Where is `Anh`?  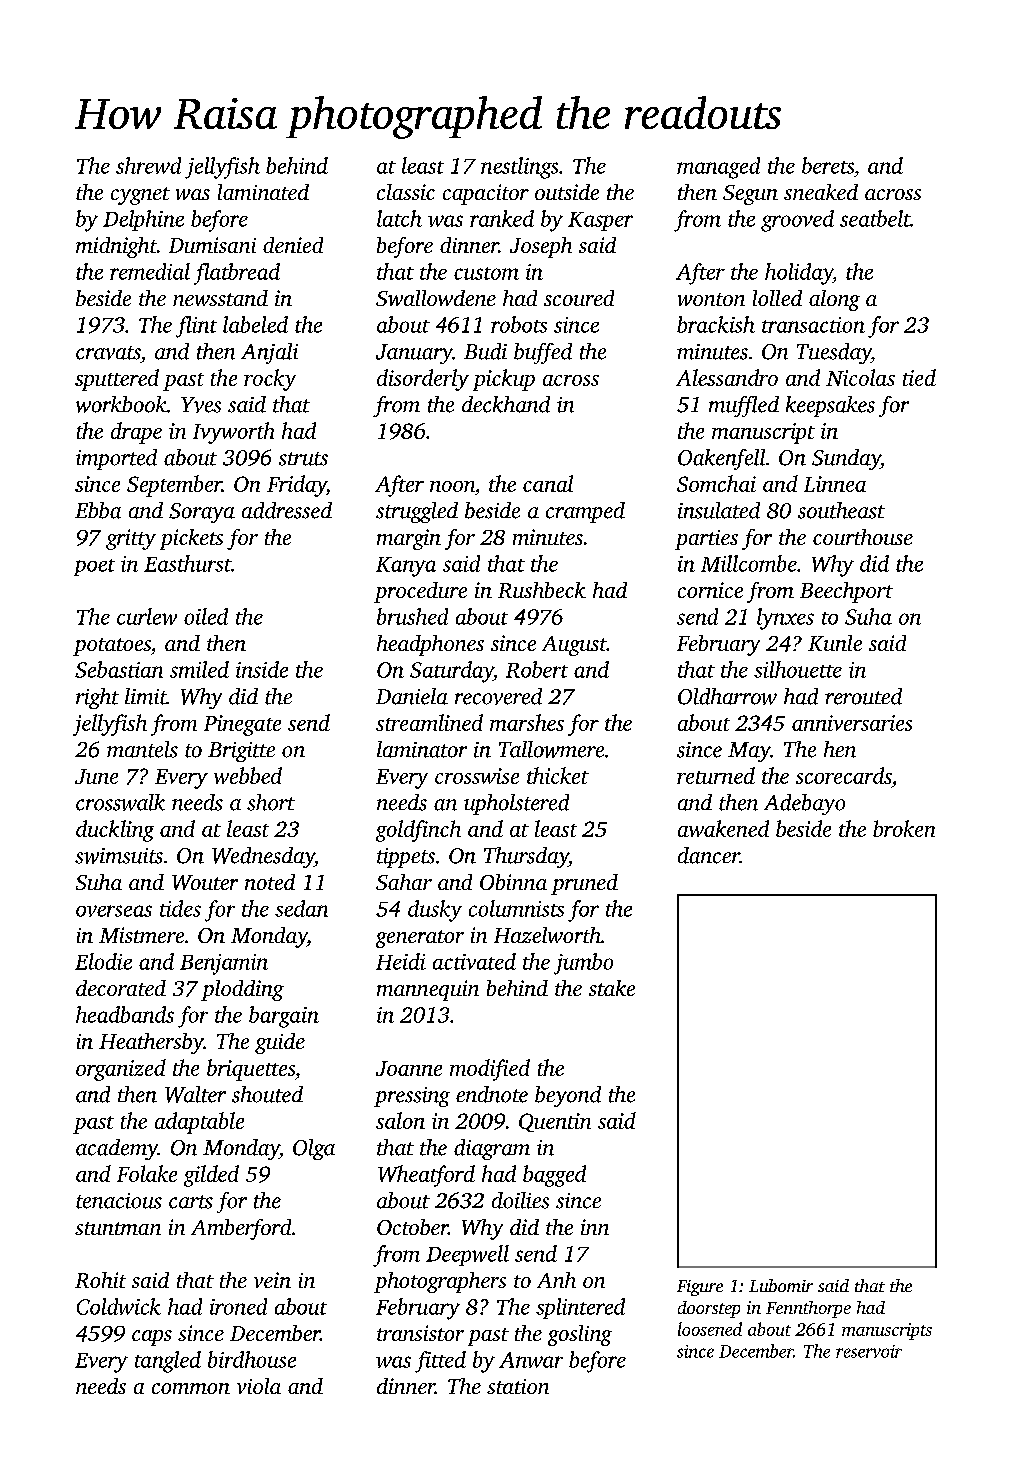 Anh is located at coordinates (556, 1280).
